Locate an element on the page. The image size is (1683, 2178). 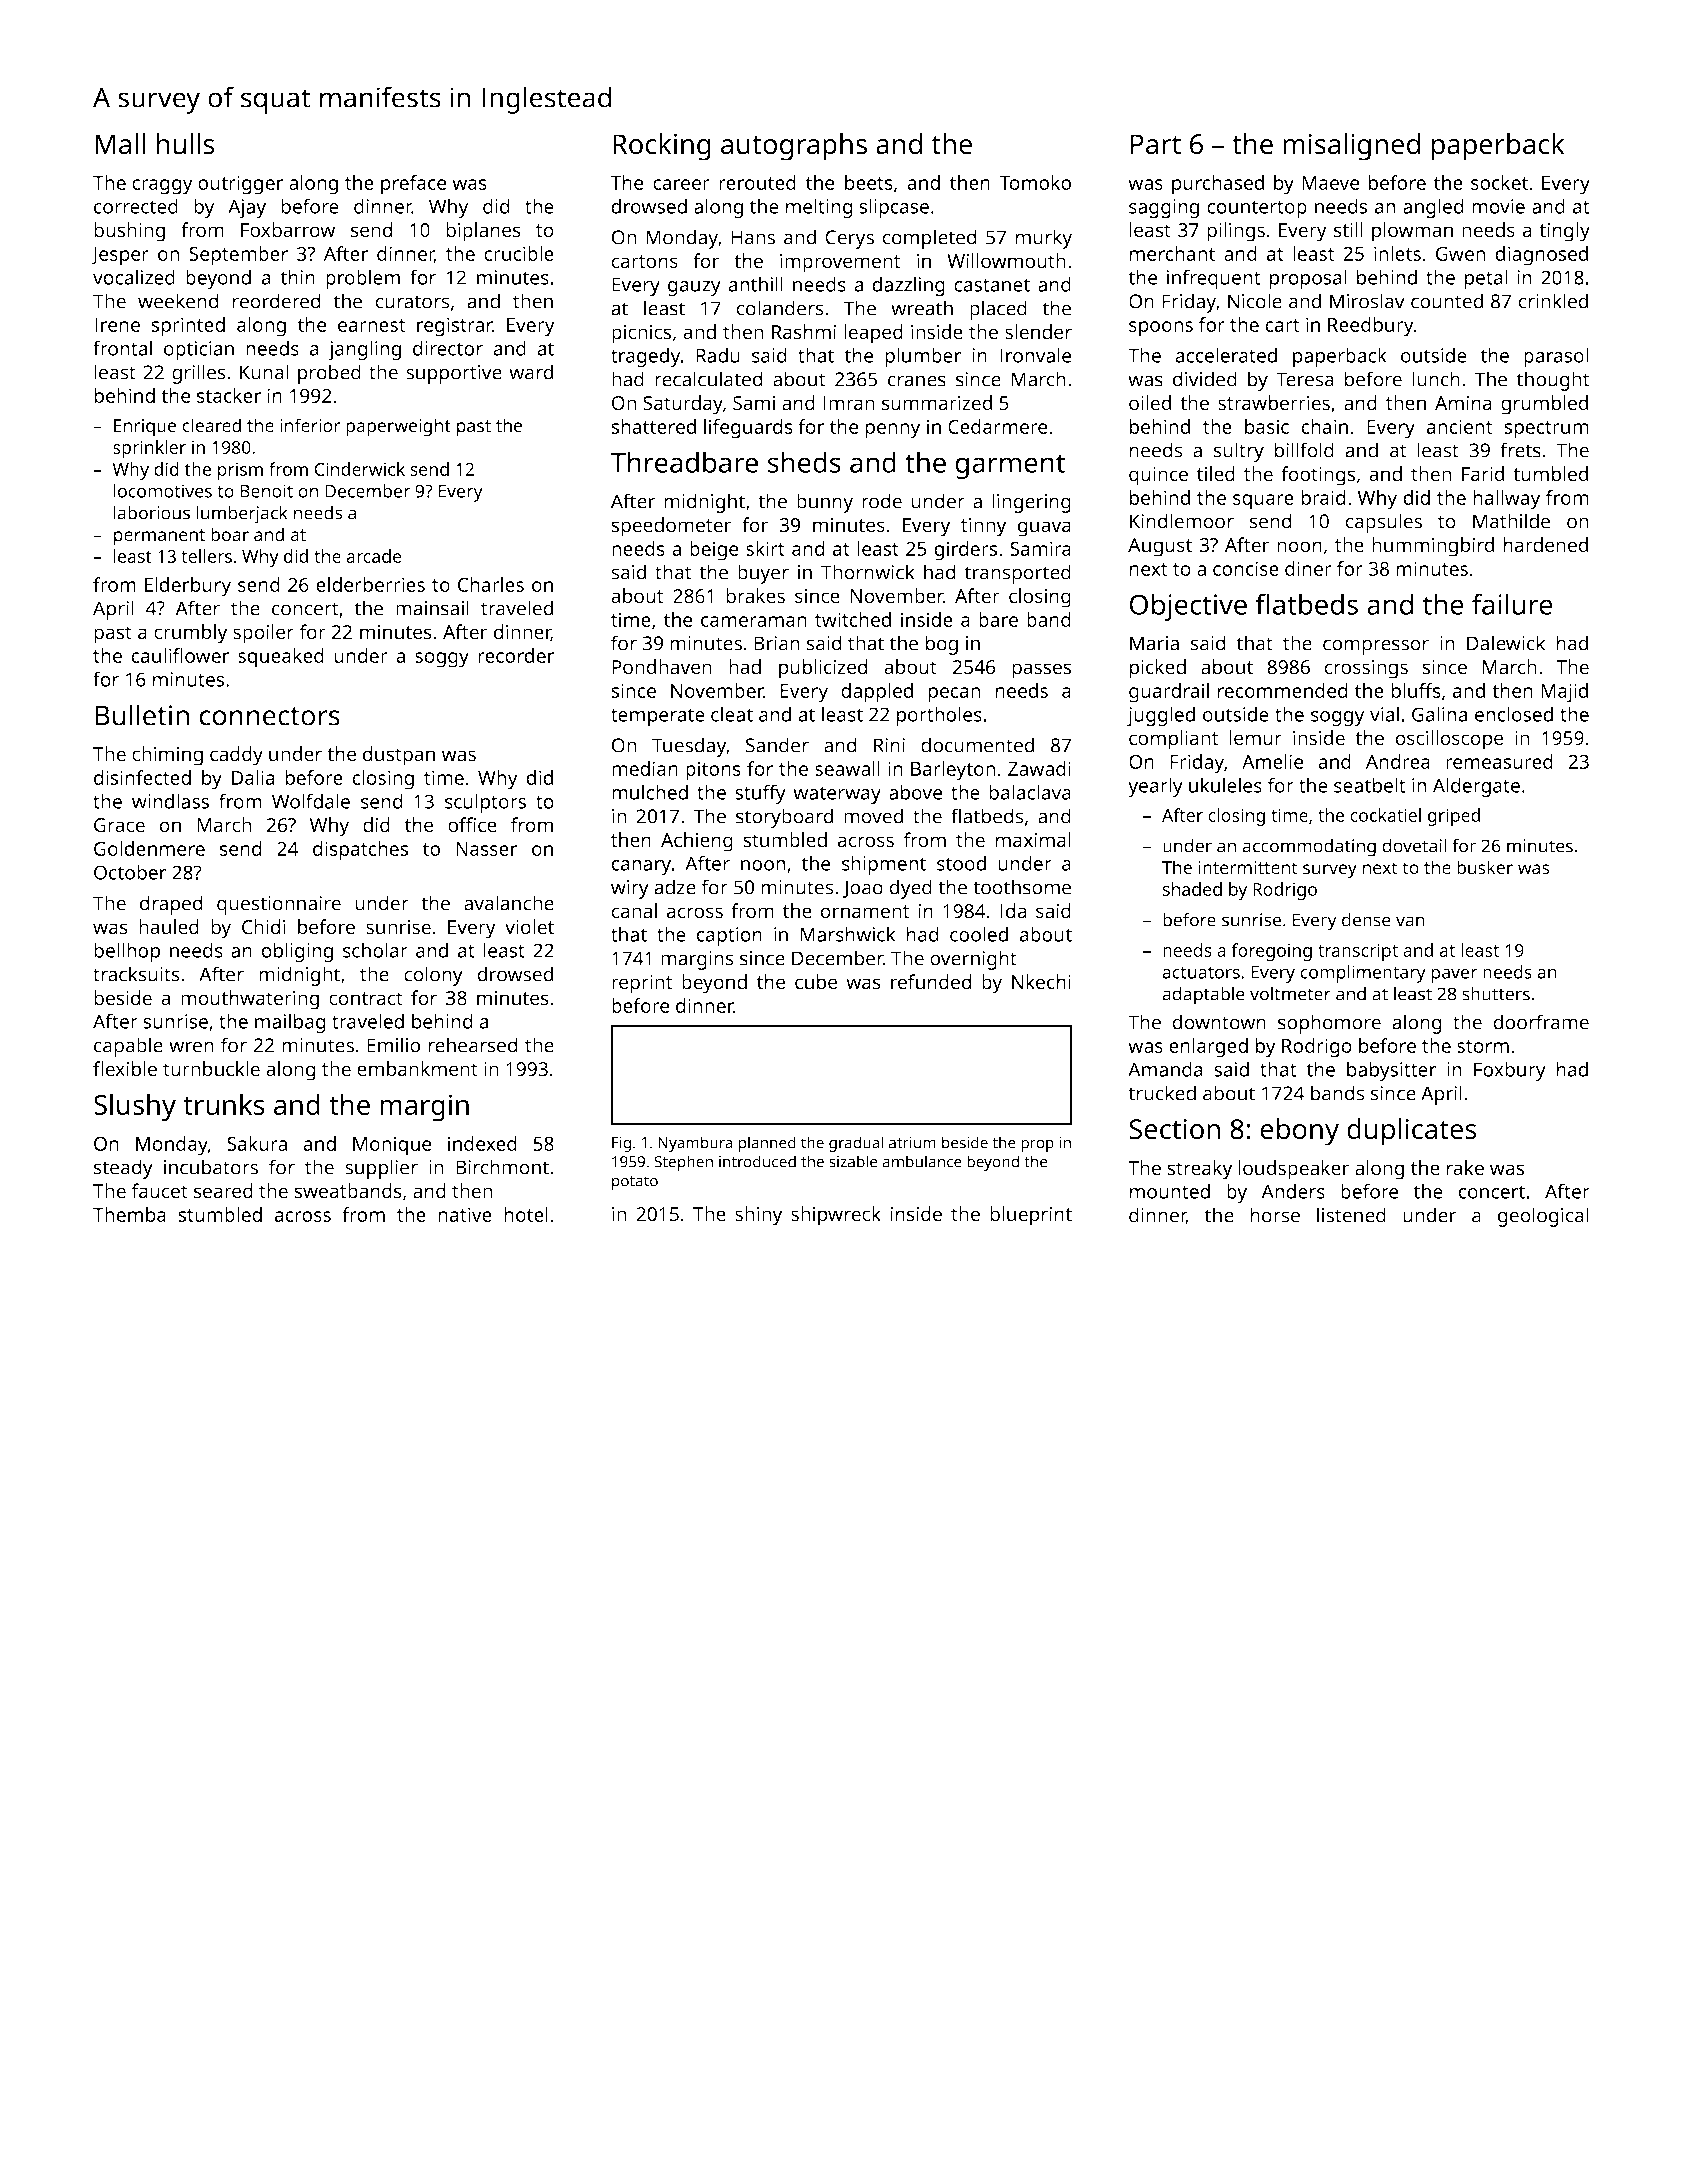
Themba is located at coordinates (129, 1214).
